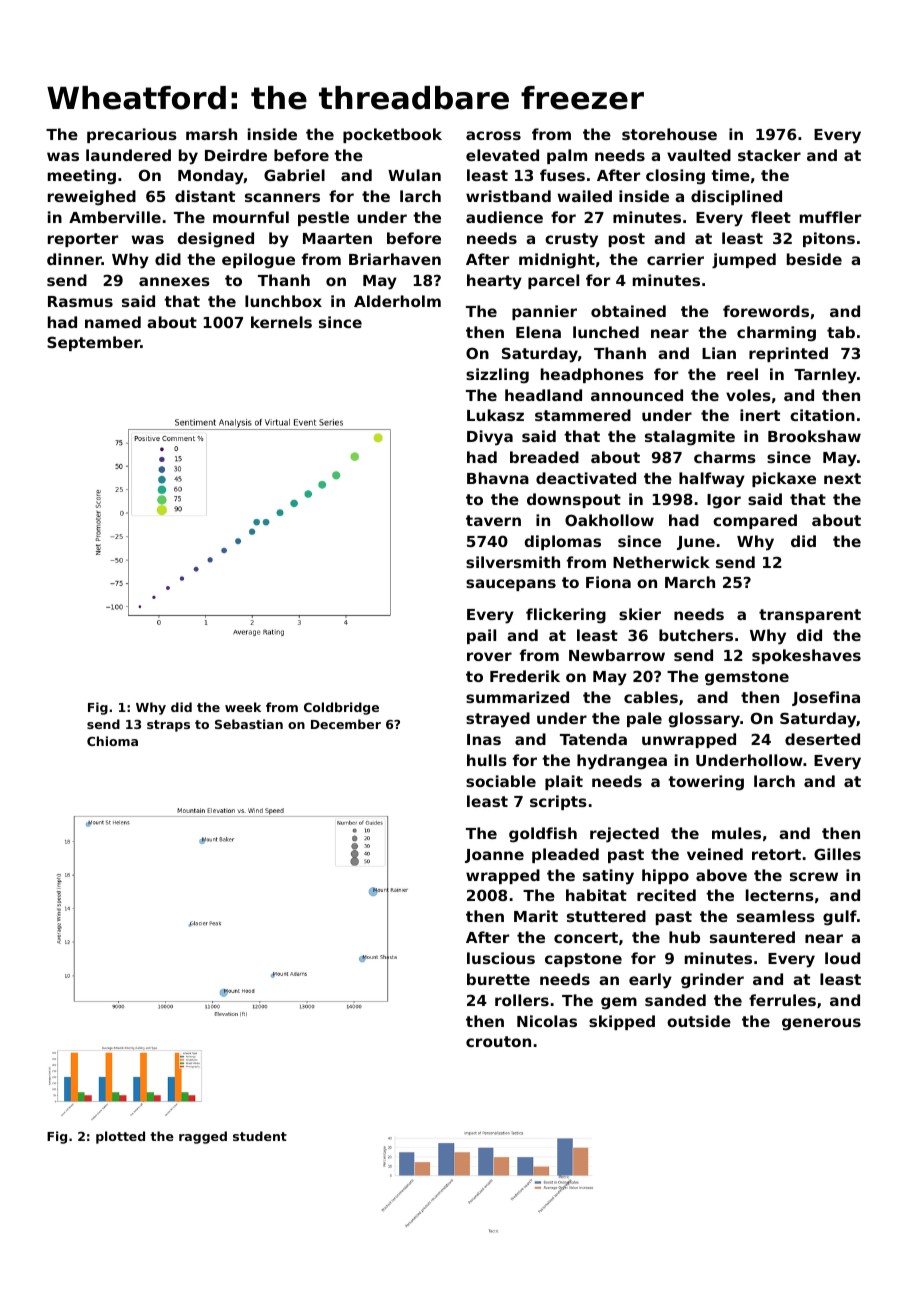  I want to click on Josefina, so click(826, 698).
